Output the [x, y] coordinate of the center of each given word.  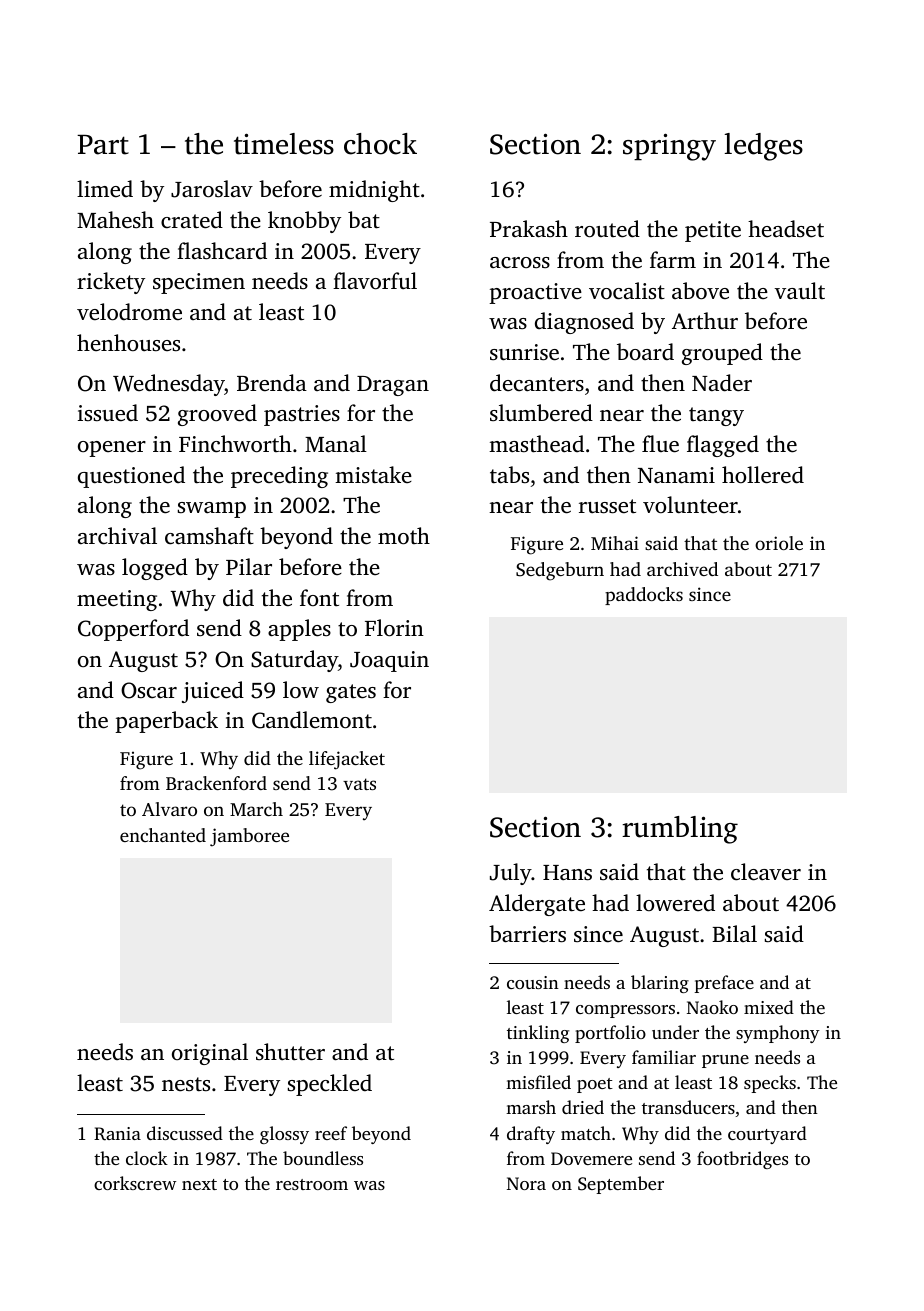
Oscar [149, 690]
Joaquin [389, 661]
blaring [660, 984]
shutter [290, 1052]
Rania [117, 1134]
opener [112, 449]
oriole [779, 543]
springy [669, 147]
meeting [117, 600]
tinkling [538, 1034]
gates [351, 693]
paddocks [644, 596]
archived [682, 569]
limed [105, 188]
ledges [764, 147]
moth [404, 536]
